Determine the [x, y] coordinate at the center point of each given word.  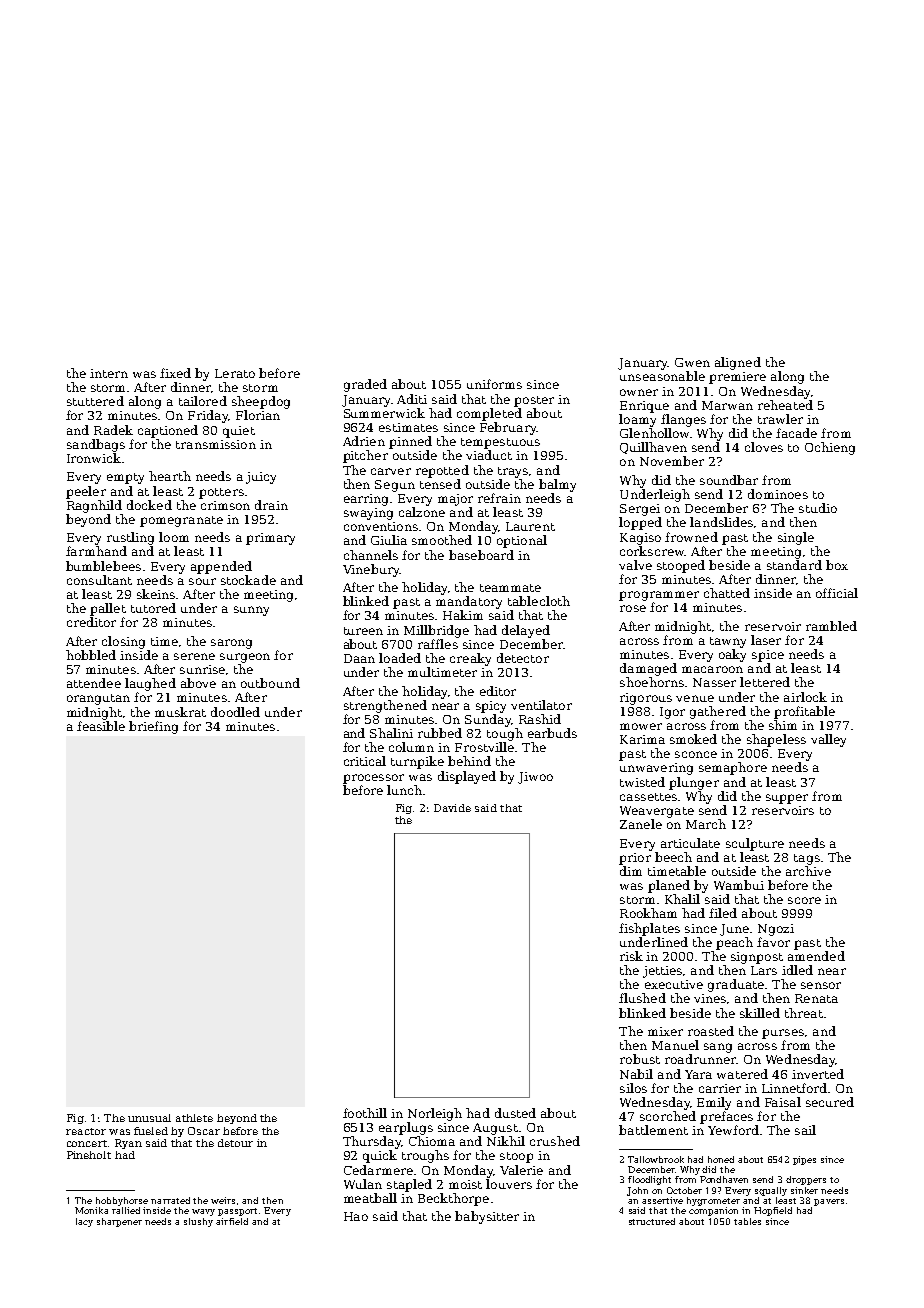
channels [371, 555]
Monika [91, 1210]
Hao [356, 1216]
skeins [156, 594]
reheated [785, 405]
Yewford [733, 1130]
